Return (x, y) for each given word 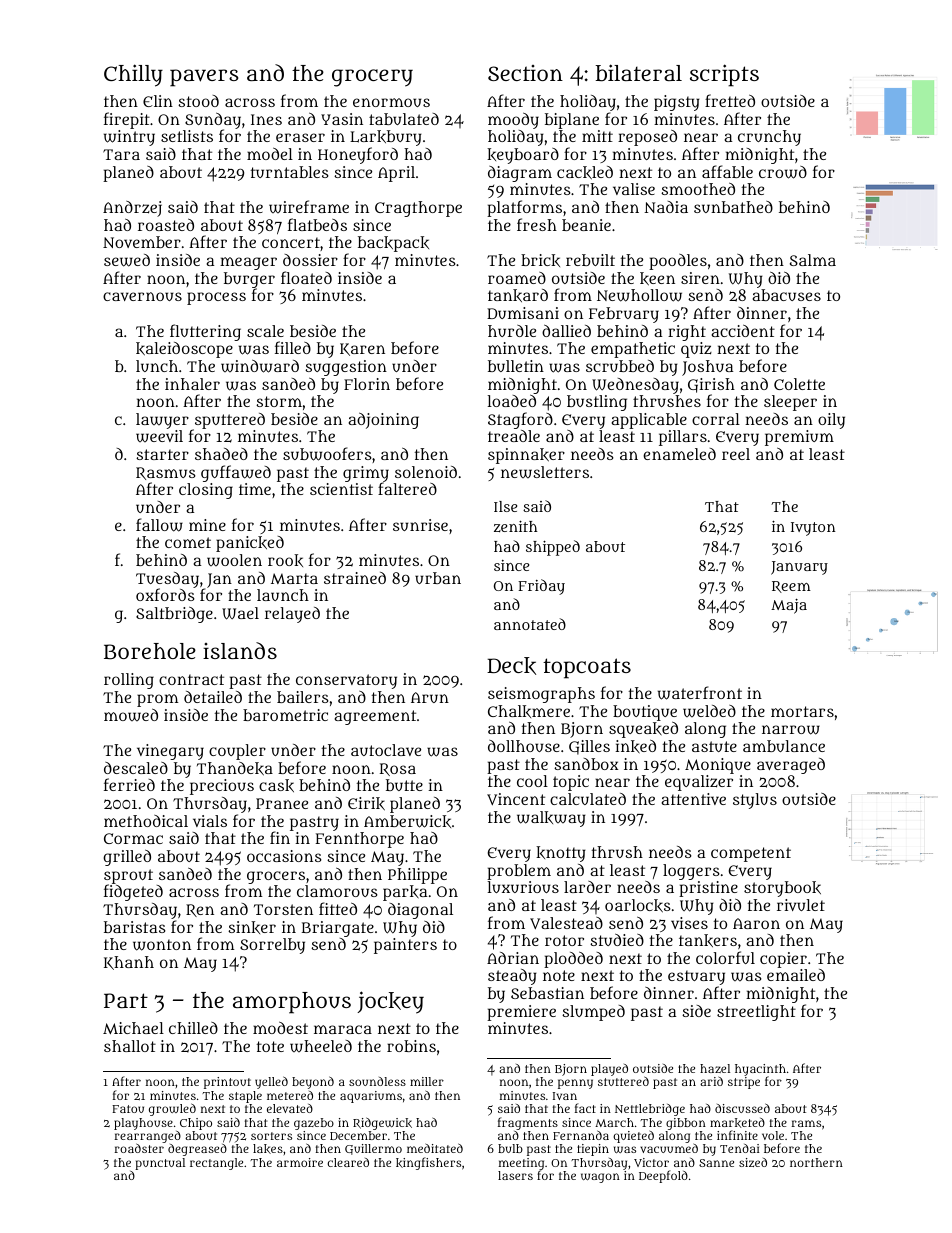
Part (126, 1000)
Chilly (133, 75)
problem (519, 872)
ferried (129, 784)
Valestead (566, 923)
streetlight (756, 1013)
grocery (372, 78)
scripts (724, 75)
